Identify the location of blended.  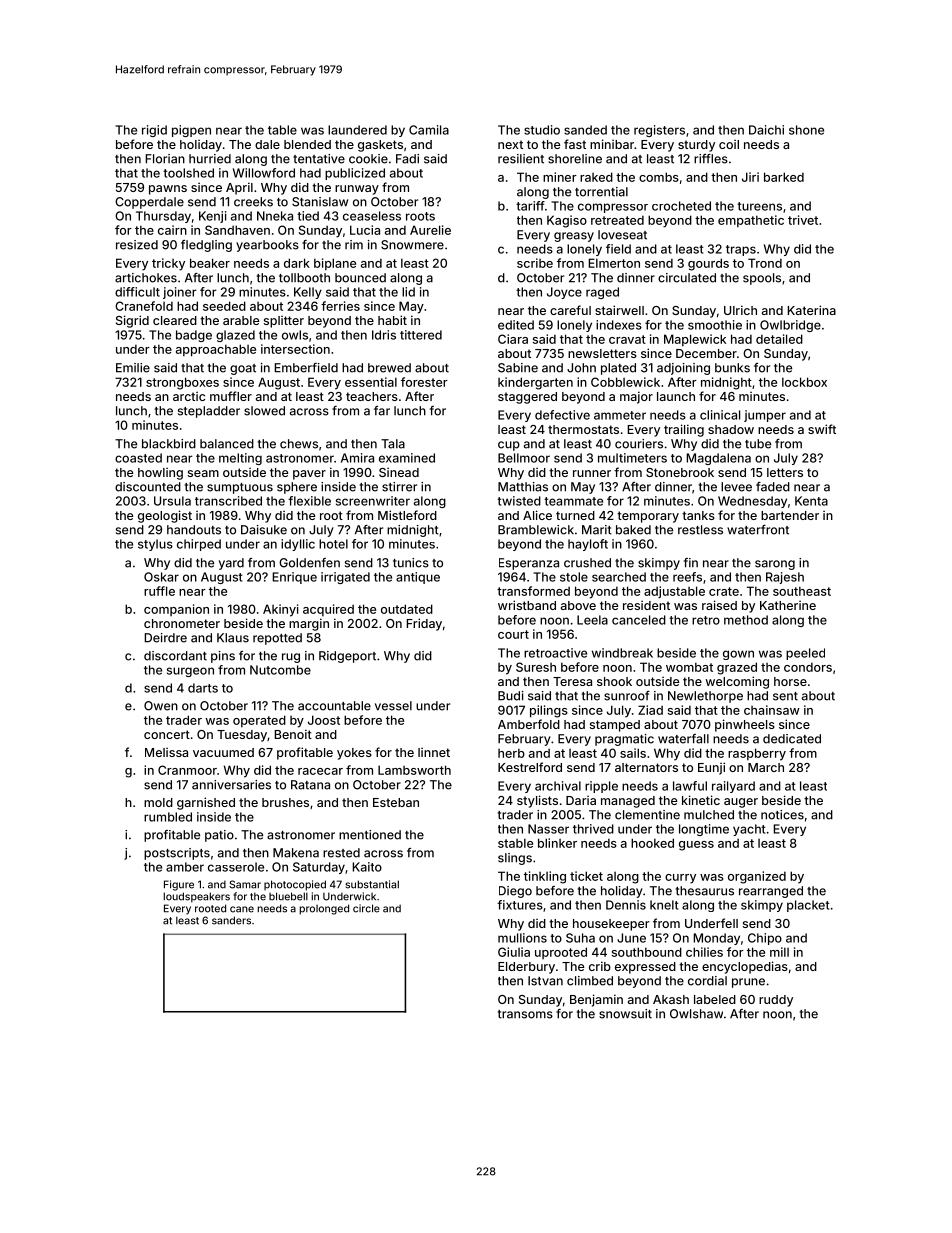
(307, 144).
